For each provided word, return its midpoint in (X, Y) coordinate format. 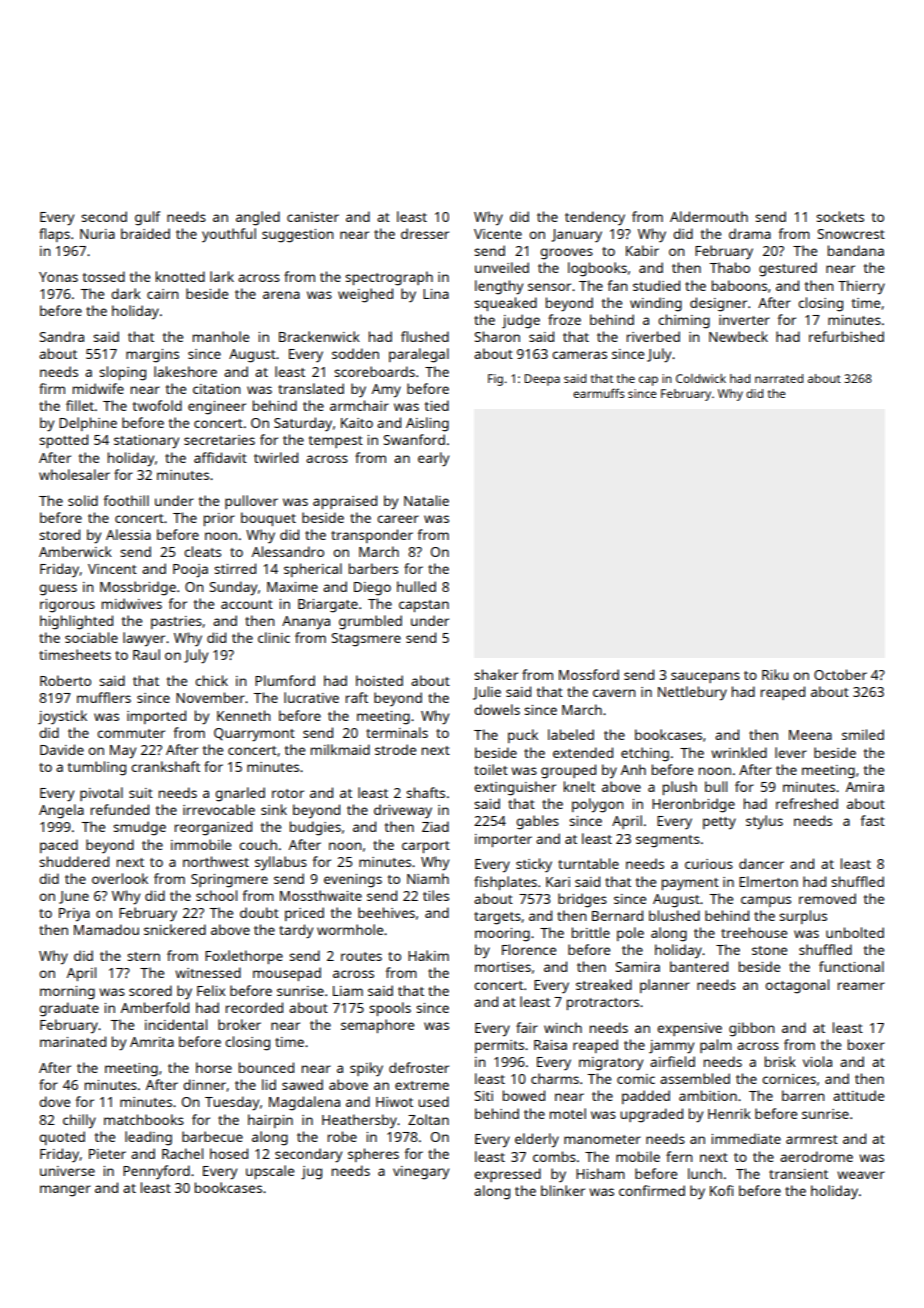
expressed (507, 1175)
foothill (126, 500)
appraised (345, 502)
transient (798, 1174)
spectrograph (389, 278)
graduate (69, 1009)
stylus (764, 822)
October (840, 674)
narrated (779, 378)
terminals (397, 732)
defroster (419, 1067)
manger (65, 1191)
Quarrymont (254, 735)
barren (803, 1095)
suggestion (298, 236)
